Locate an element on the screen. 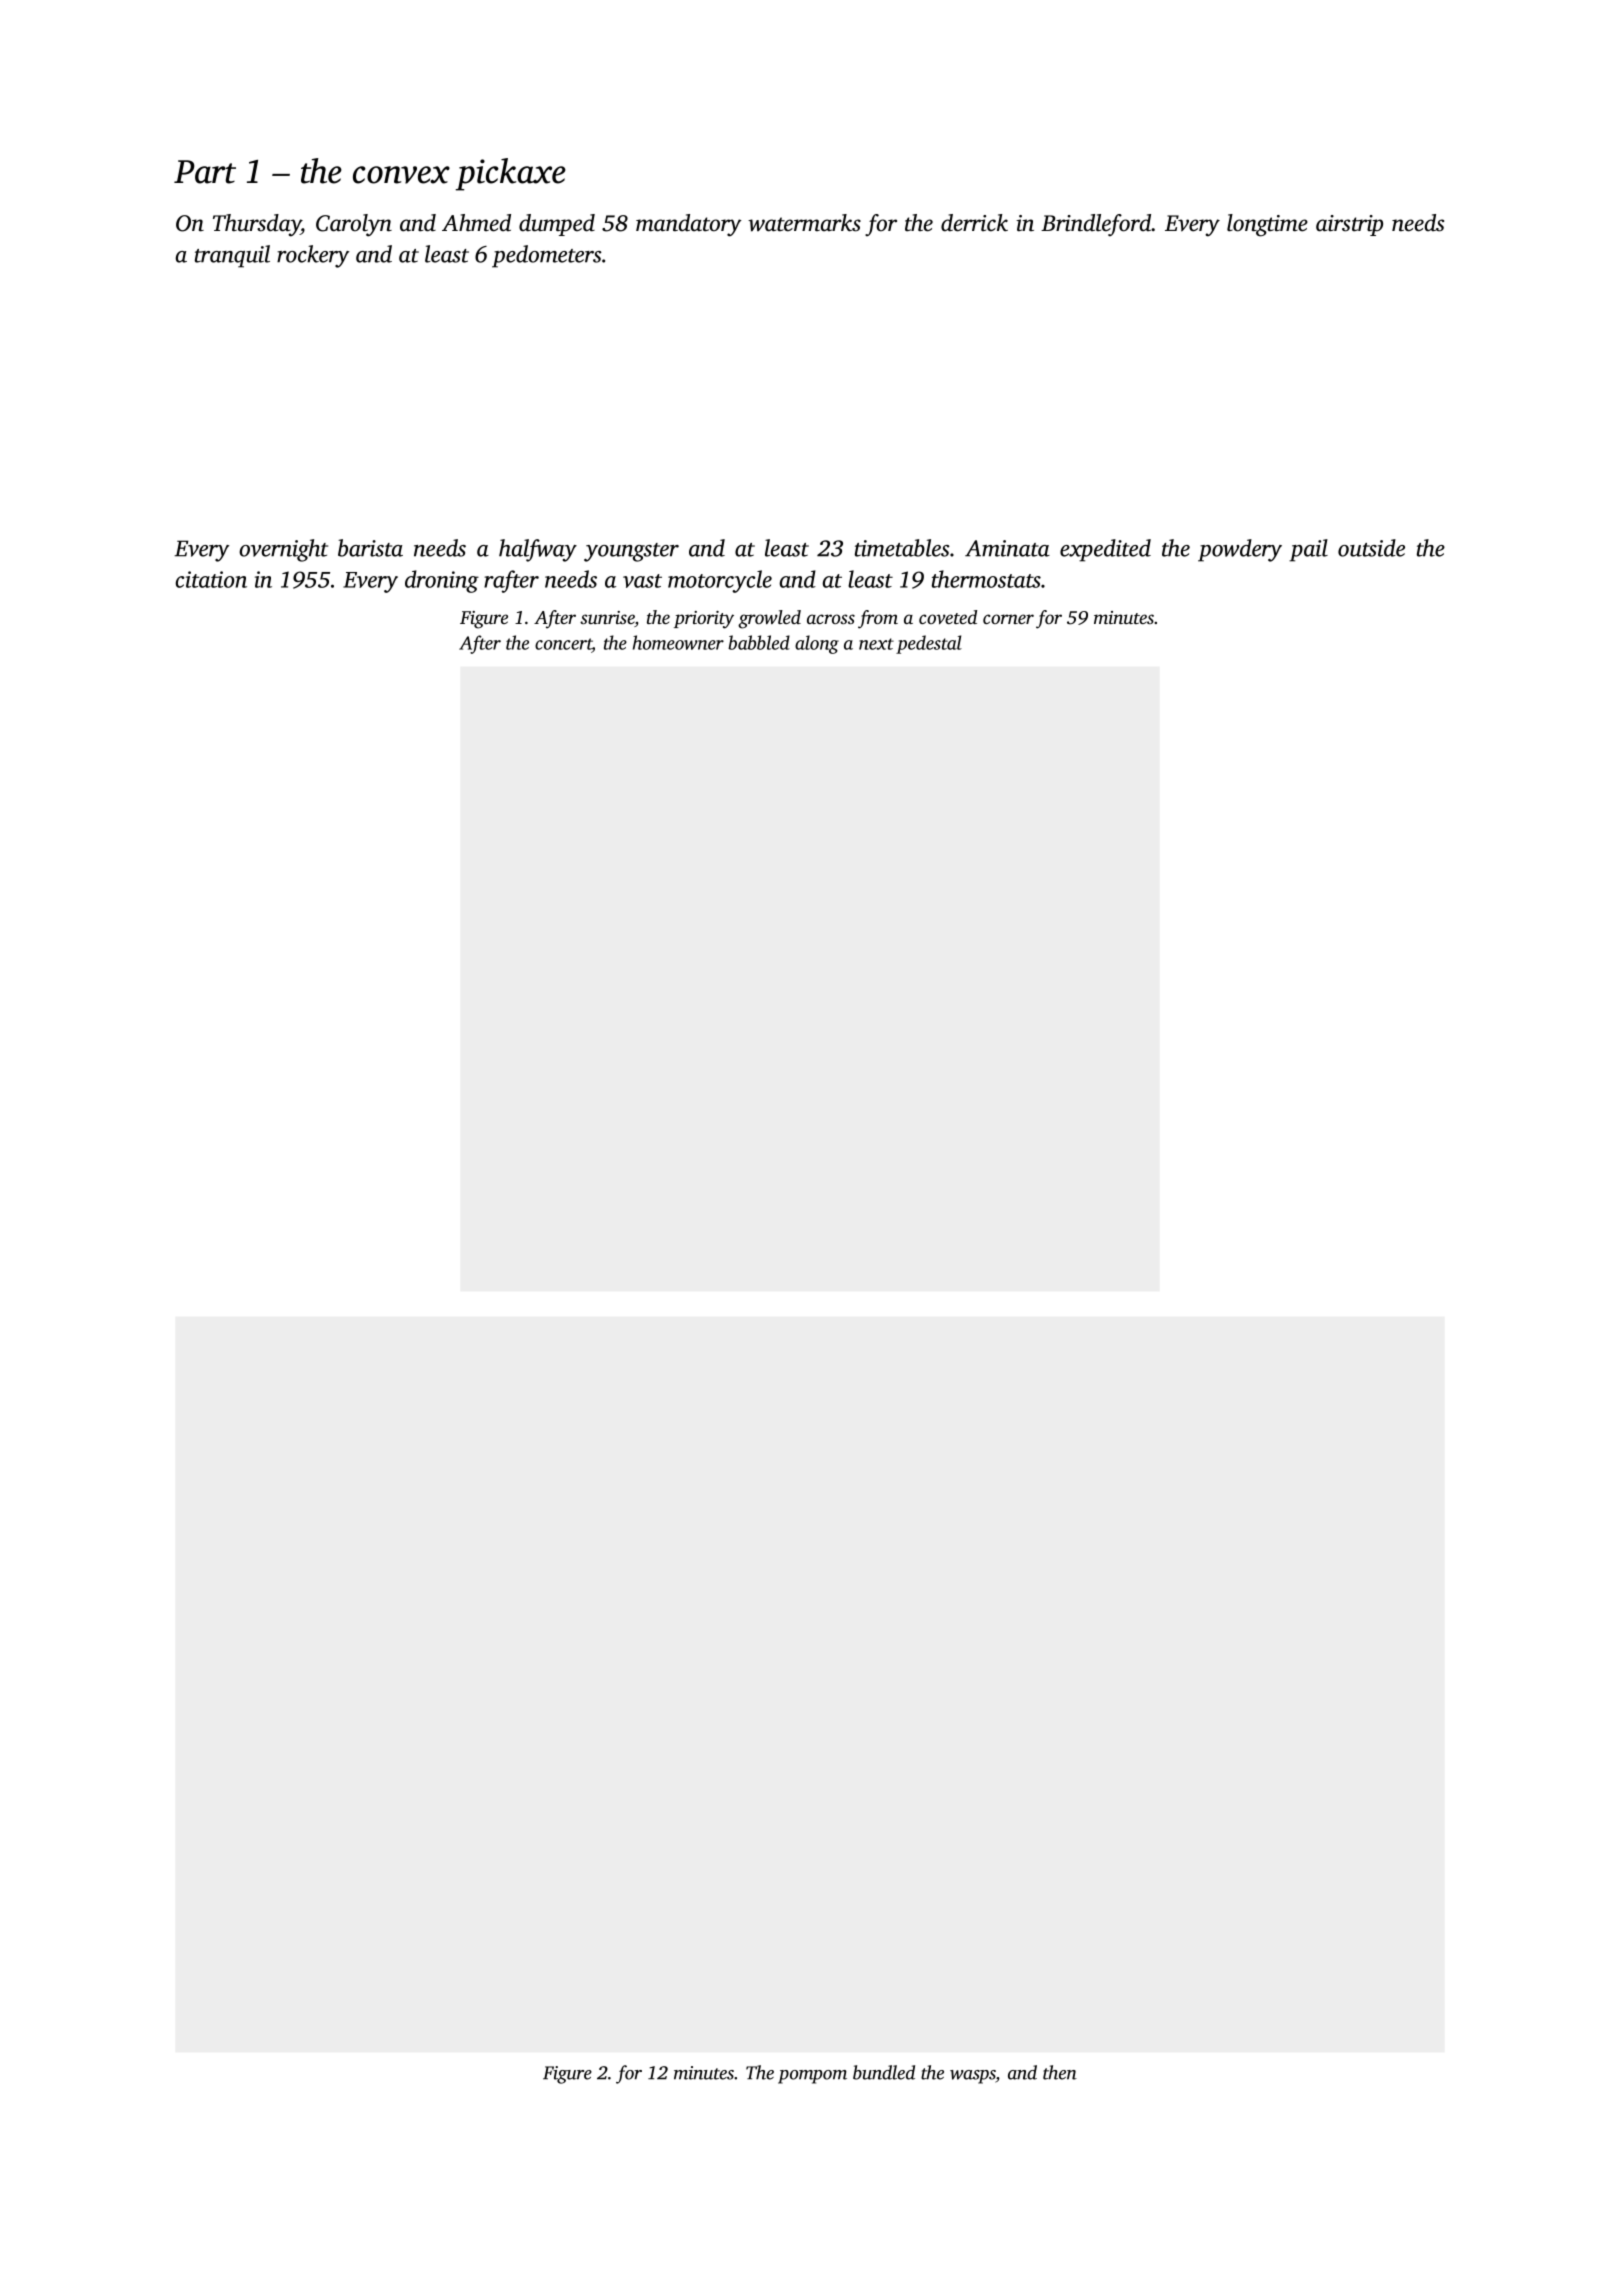 This screenshot has width=1620, height=2292. citation is located at coordinates (211, 579).
